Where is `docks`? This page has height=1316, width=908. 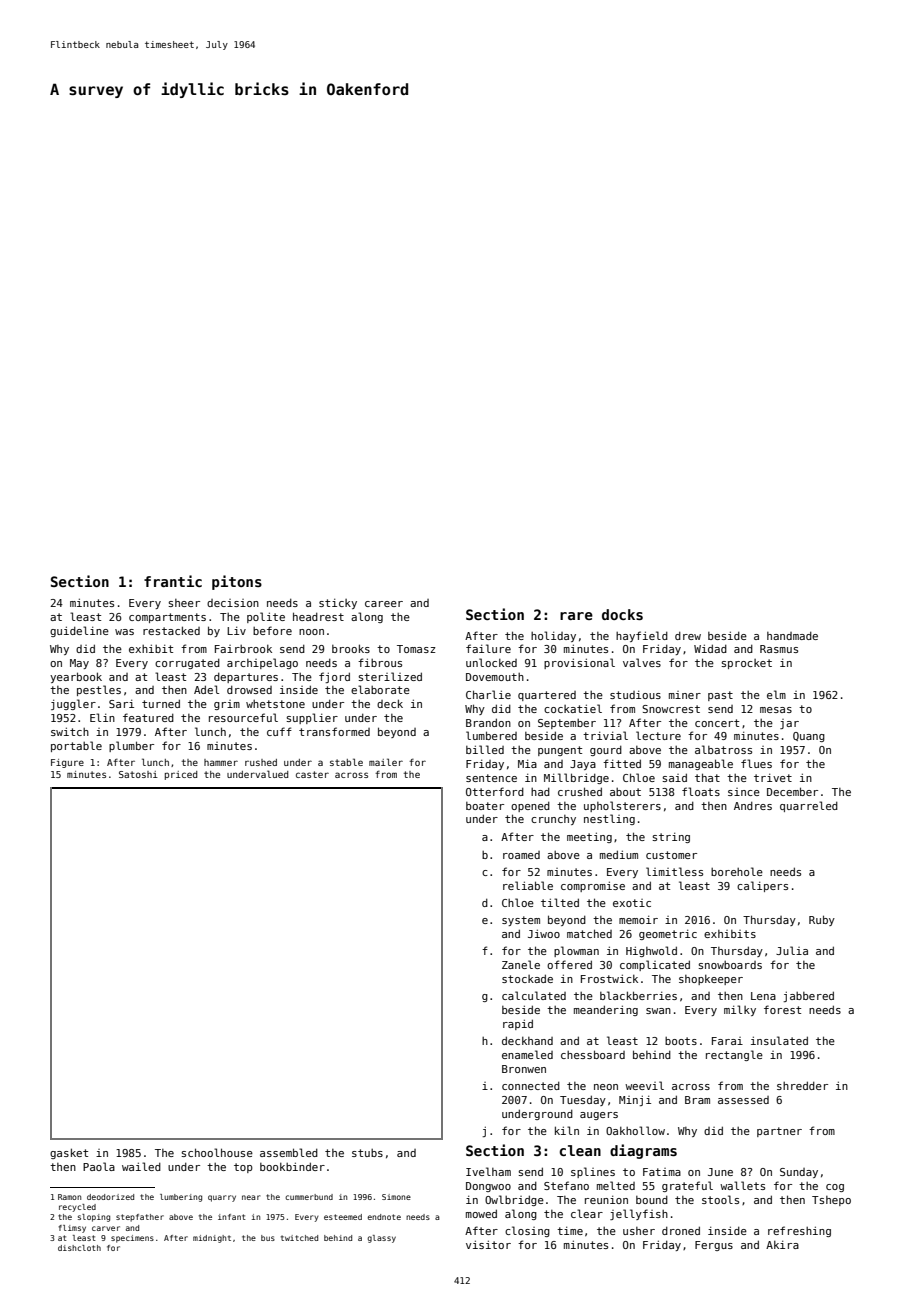
docks is located at coordinates (622, 614).
